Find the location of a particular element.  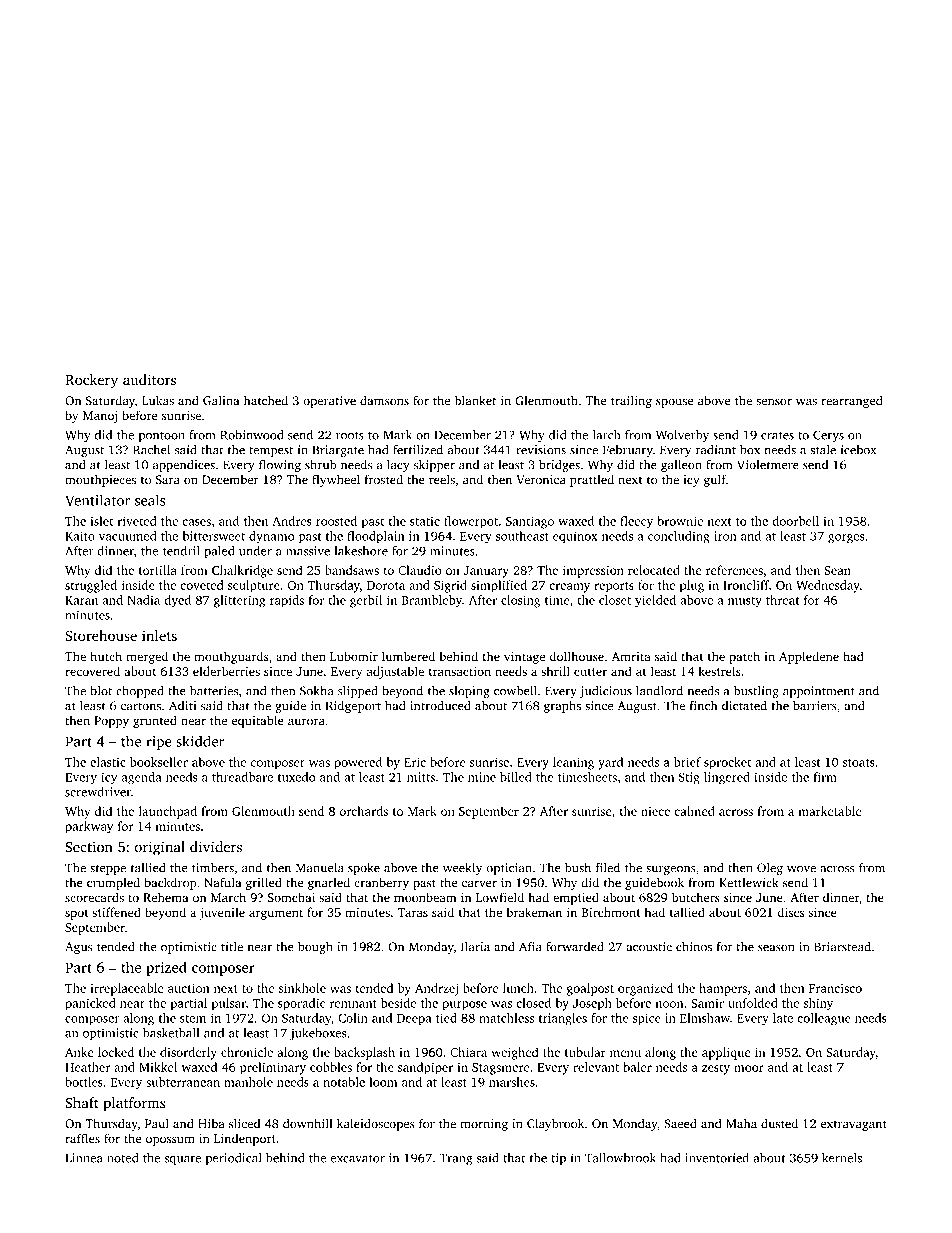

Oleg is located at coordinates (770, 869).
